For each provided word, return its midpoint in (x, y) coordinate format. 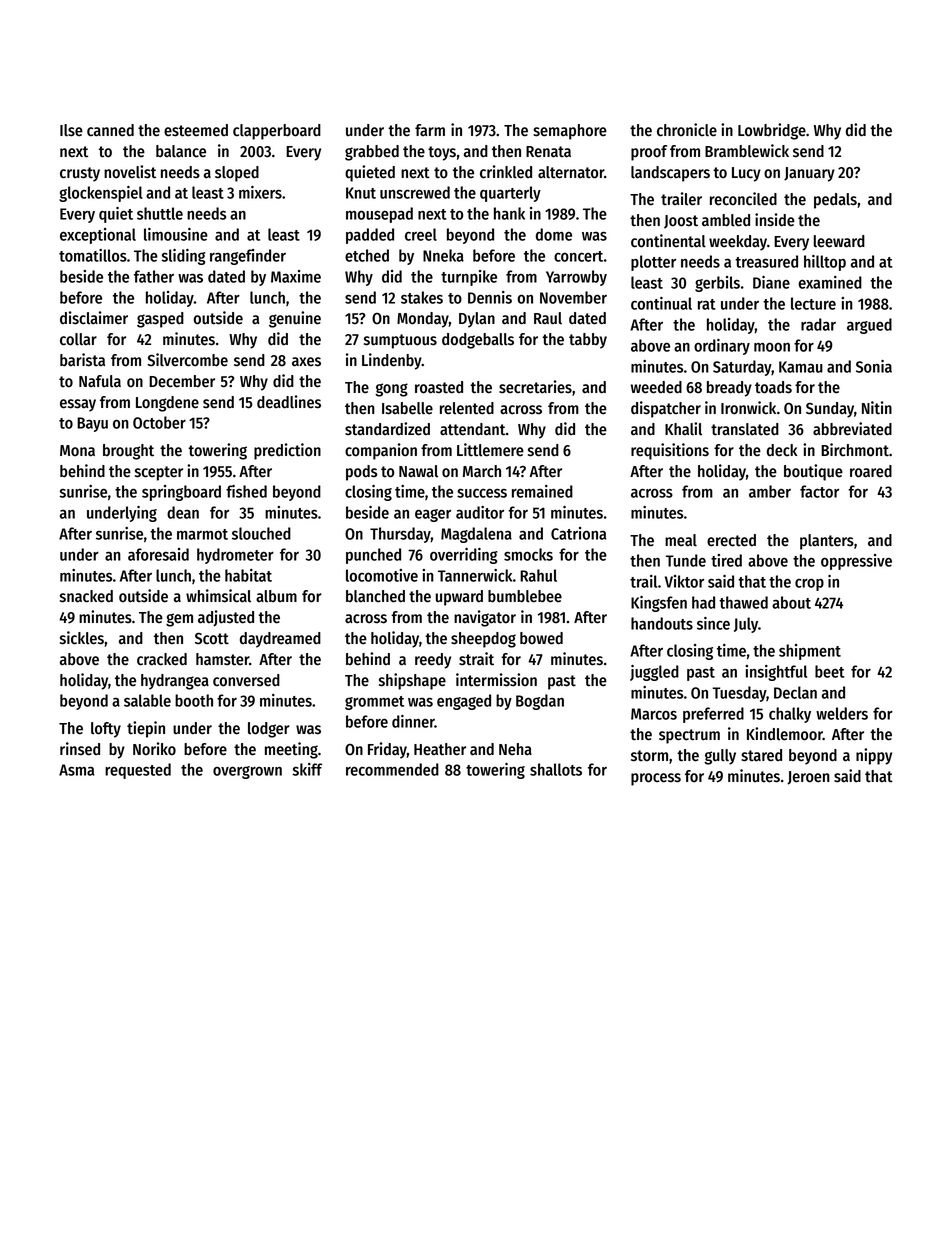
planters (827, 542)
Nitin (877, 408)
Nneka (443, 255)
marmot (202, 534)
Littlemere (490, 450)
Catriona (579, 533)
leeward (839, 241)
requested (138, 771)
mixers (260, 192)
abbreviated (852, 429)
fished (246, 491)
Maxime (296, 276)
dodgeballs (478, 341)
